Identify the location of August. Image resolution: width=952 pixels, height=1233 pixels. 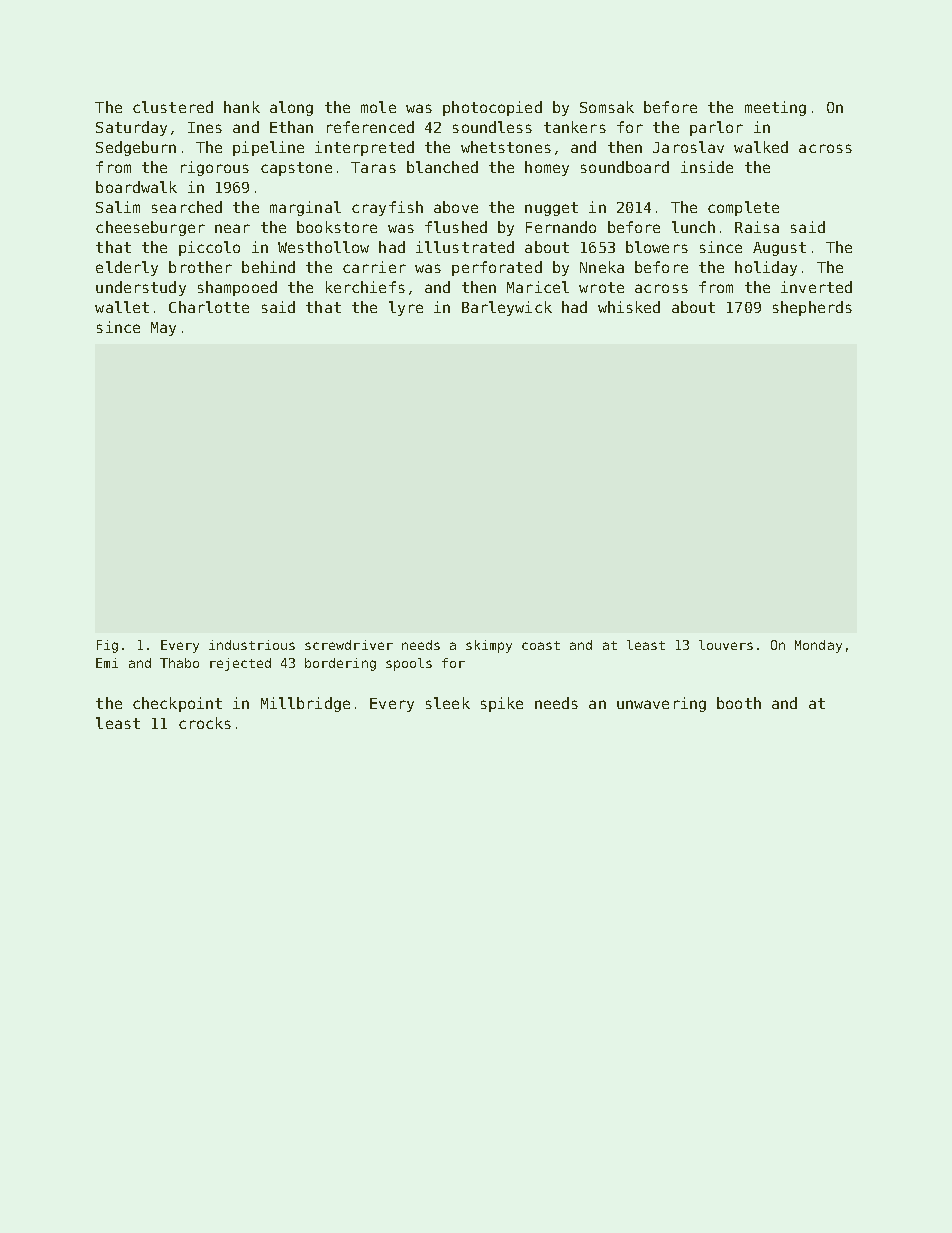
(779, 249).
